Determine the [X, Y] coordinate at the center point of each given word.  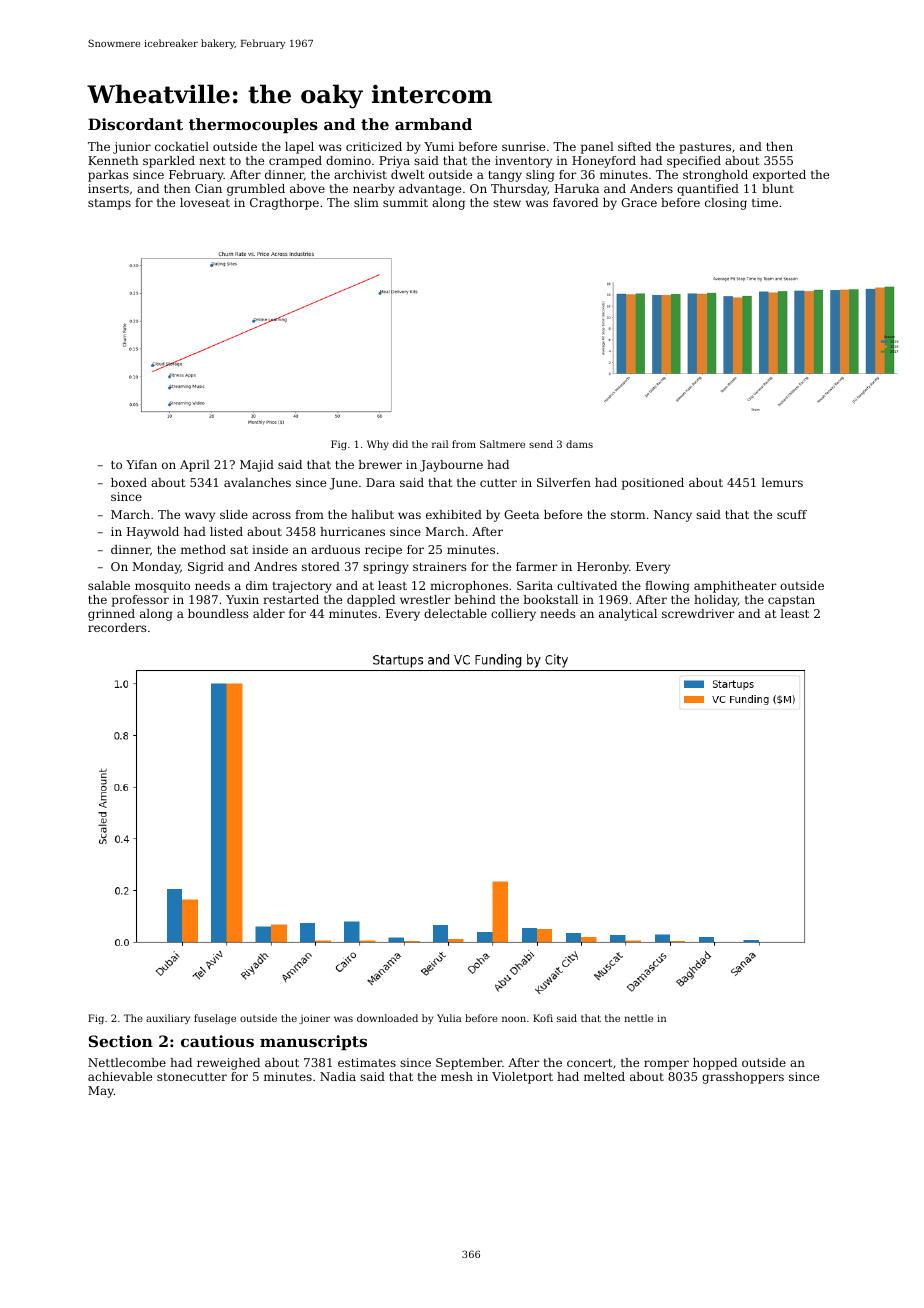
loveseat [205, 202]
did [400, 444]
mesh [457, 1076]
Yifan [141, 464]
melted [604, 1076]
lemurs [782, 482]
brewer [380, 464]
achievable [120, 1076]
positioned [653, 484]
